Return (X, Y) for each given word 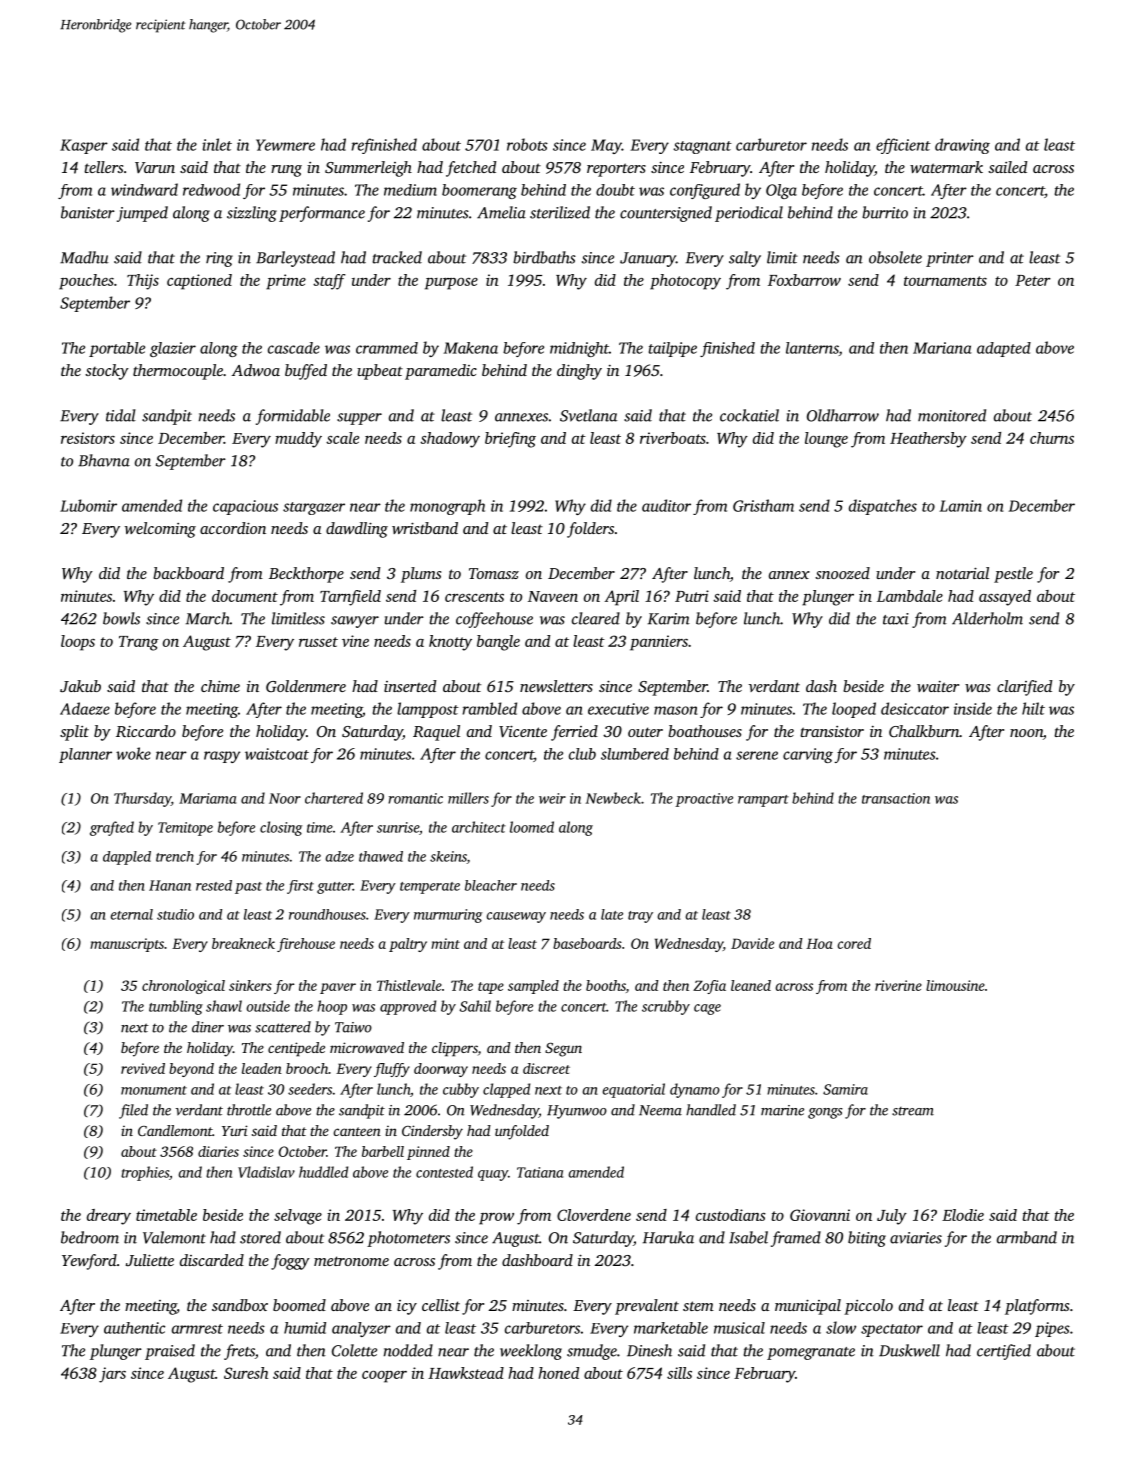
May (606, 146)
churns (1052, 438)
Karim (669, 619)
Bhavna (104, 460)
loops (78, 643)
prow (496, 1219)
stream (913, 1111)
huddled (323, 1172)
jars (112, 1375)
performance (322, 214)
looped (854, 710)
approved (408, 1007)
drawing (962, 146)
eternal (132, 914)
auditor (666, 505)
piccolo (868, 1307)
